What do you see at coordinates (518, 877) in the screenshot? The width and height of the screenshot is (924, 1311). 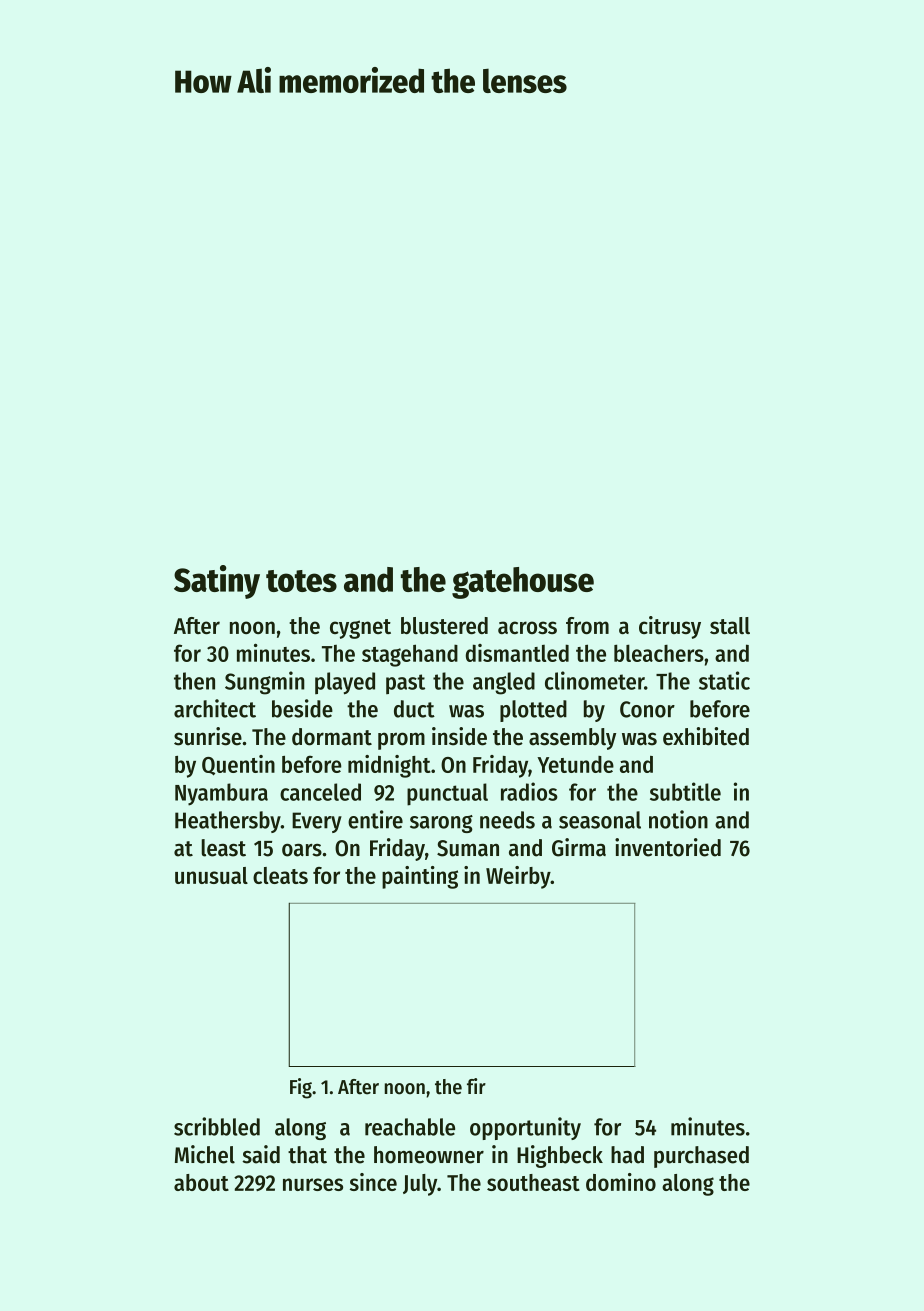 I see `Weirby` at bounding box center [518, 877].
